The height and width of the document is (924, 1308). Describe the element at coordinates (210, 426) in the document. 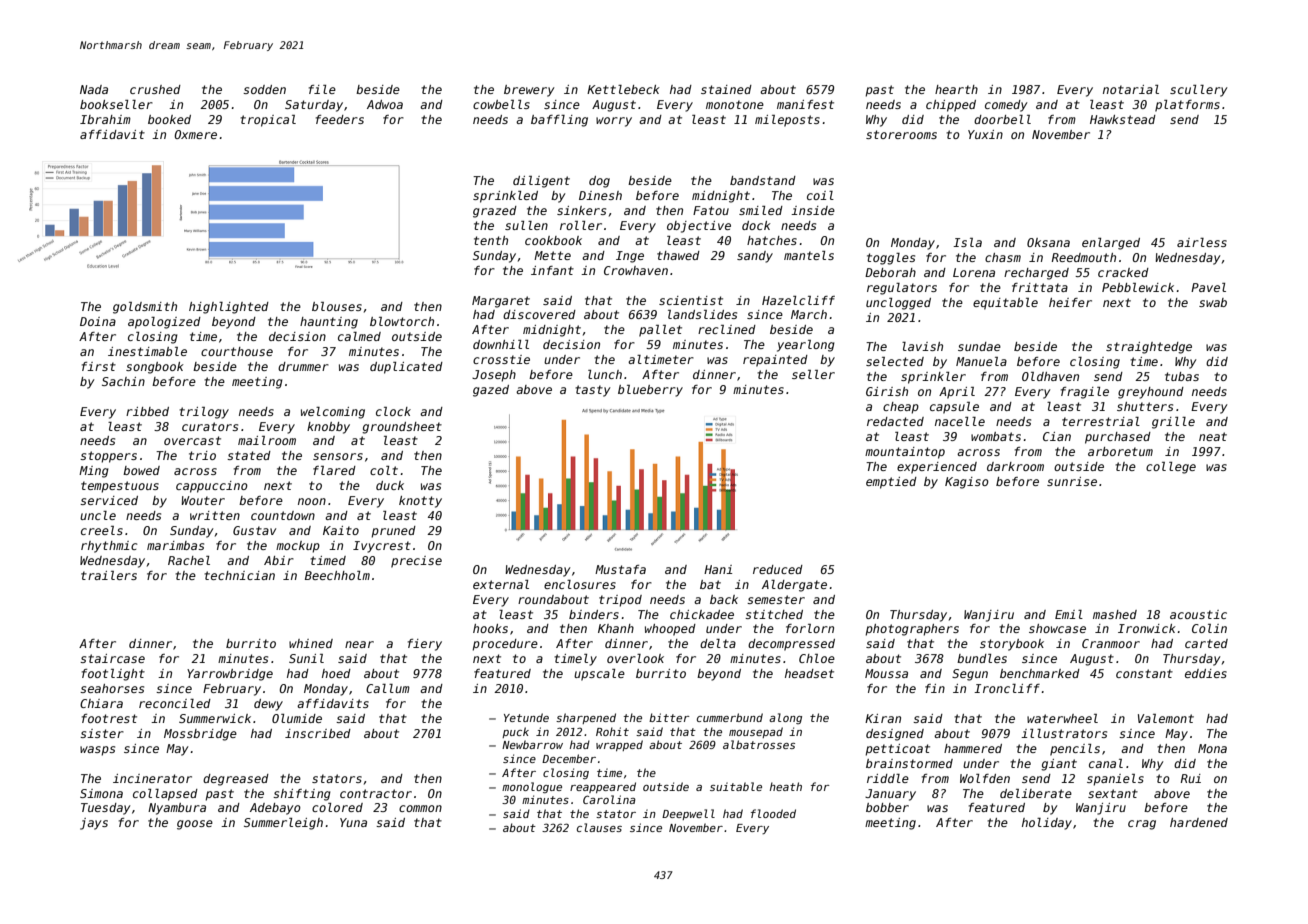

I see `curators` at that location.
